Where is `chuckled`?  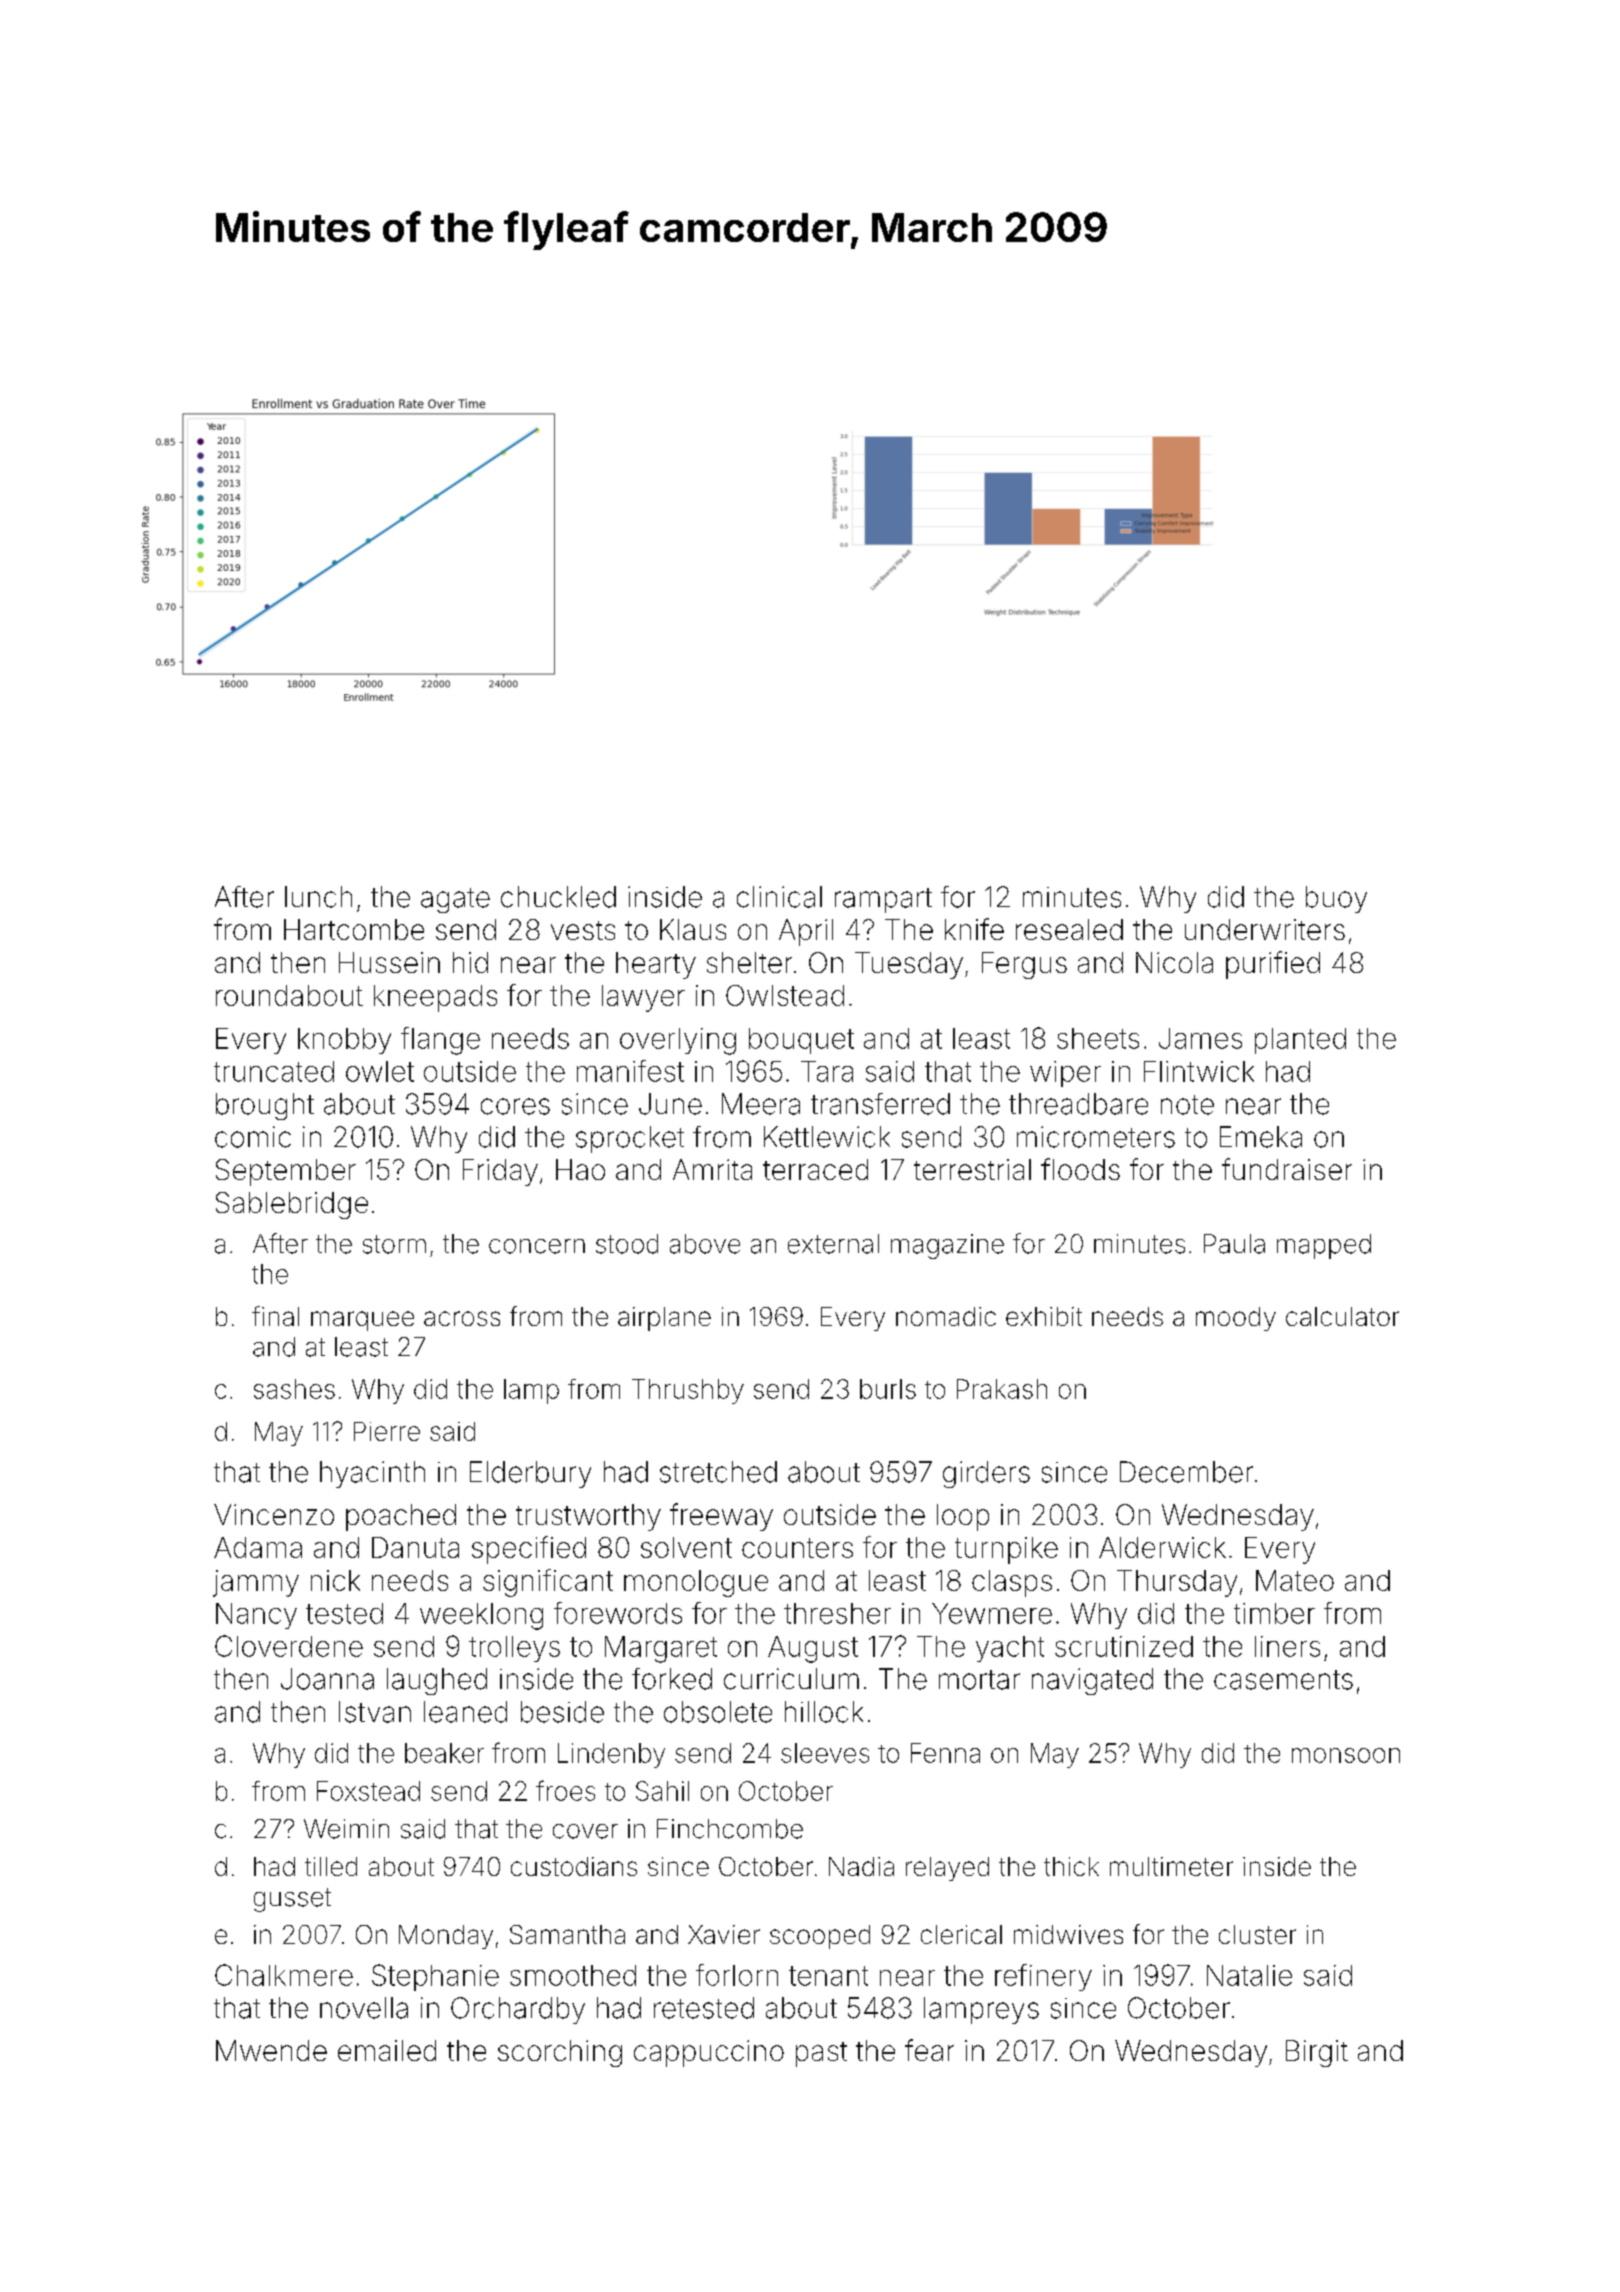
chuckled is located at coordinates (558, 897).
